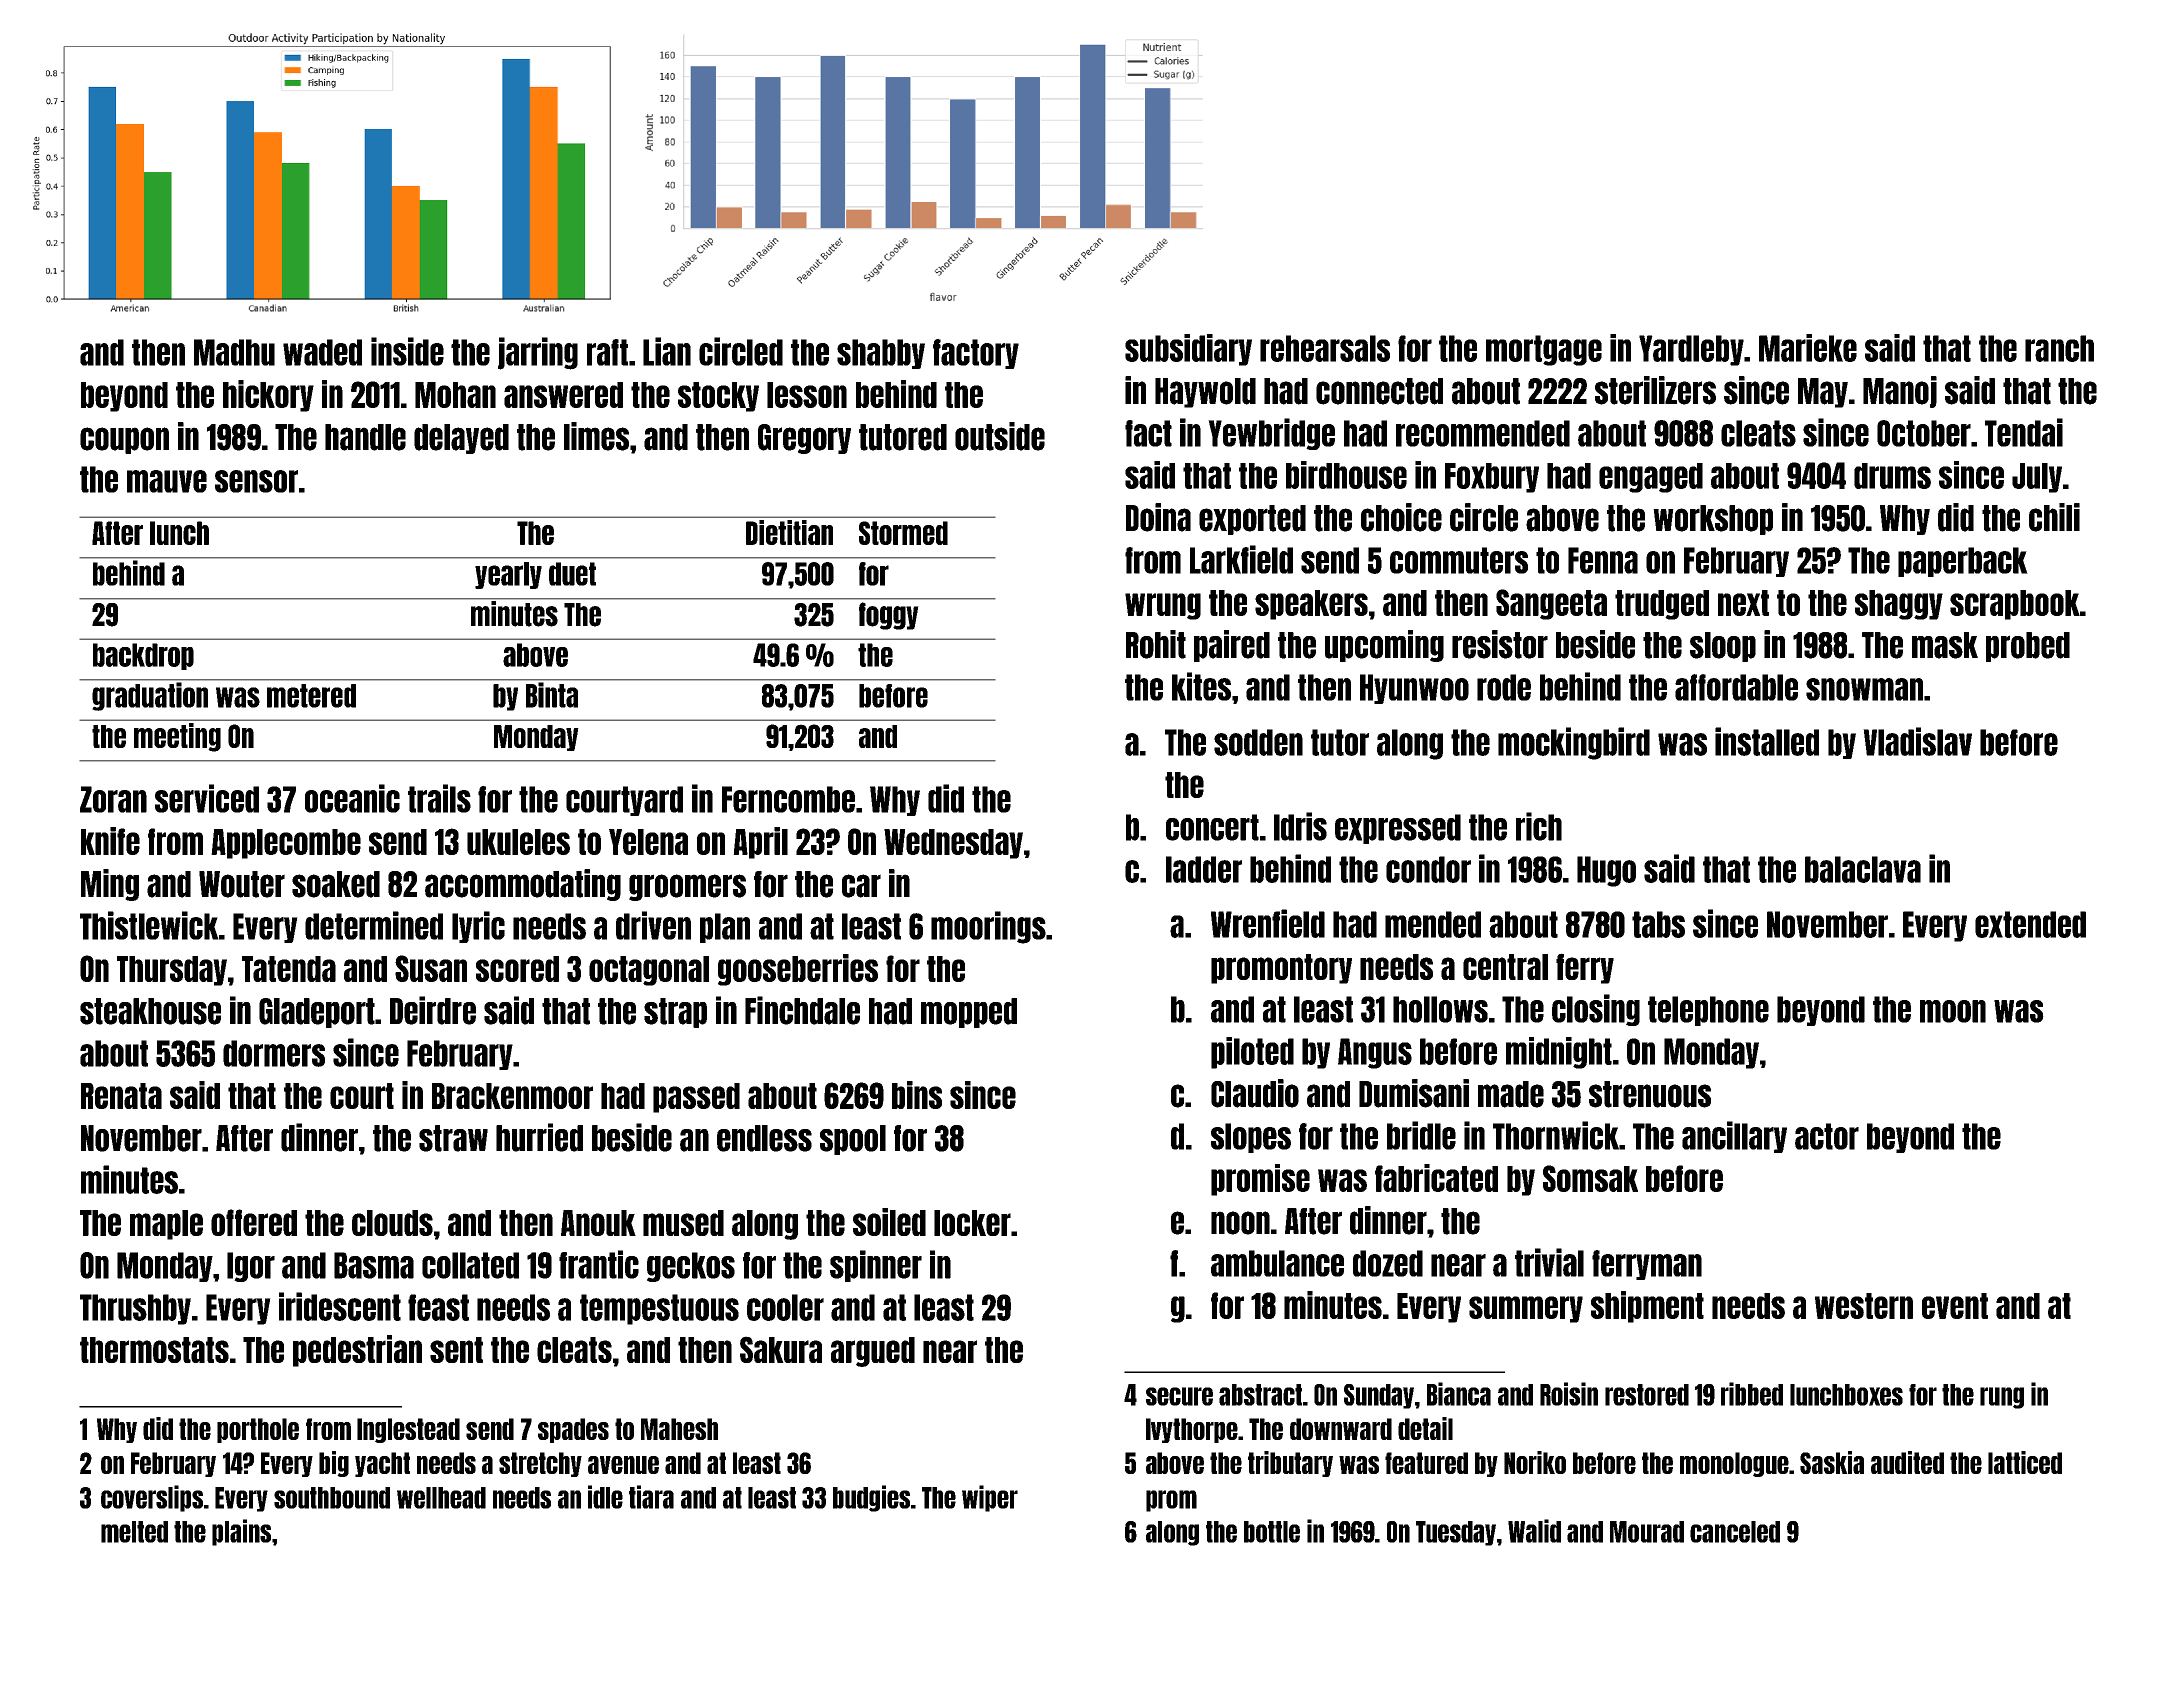  I want to click on spades, so click(573, 1430).
